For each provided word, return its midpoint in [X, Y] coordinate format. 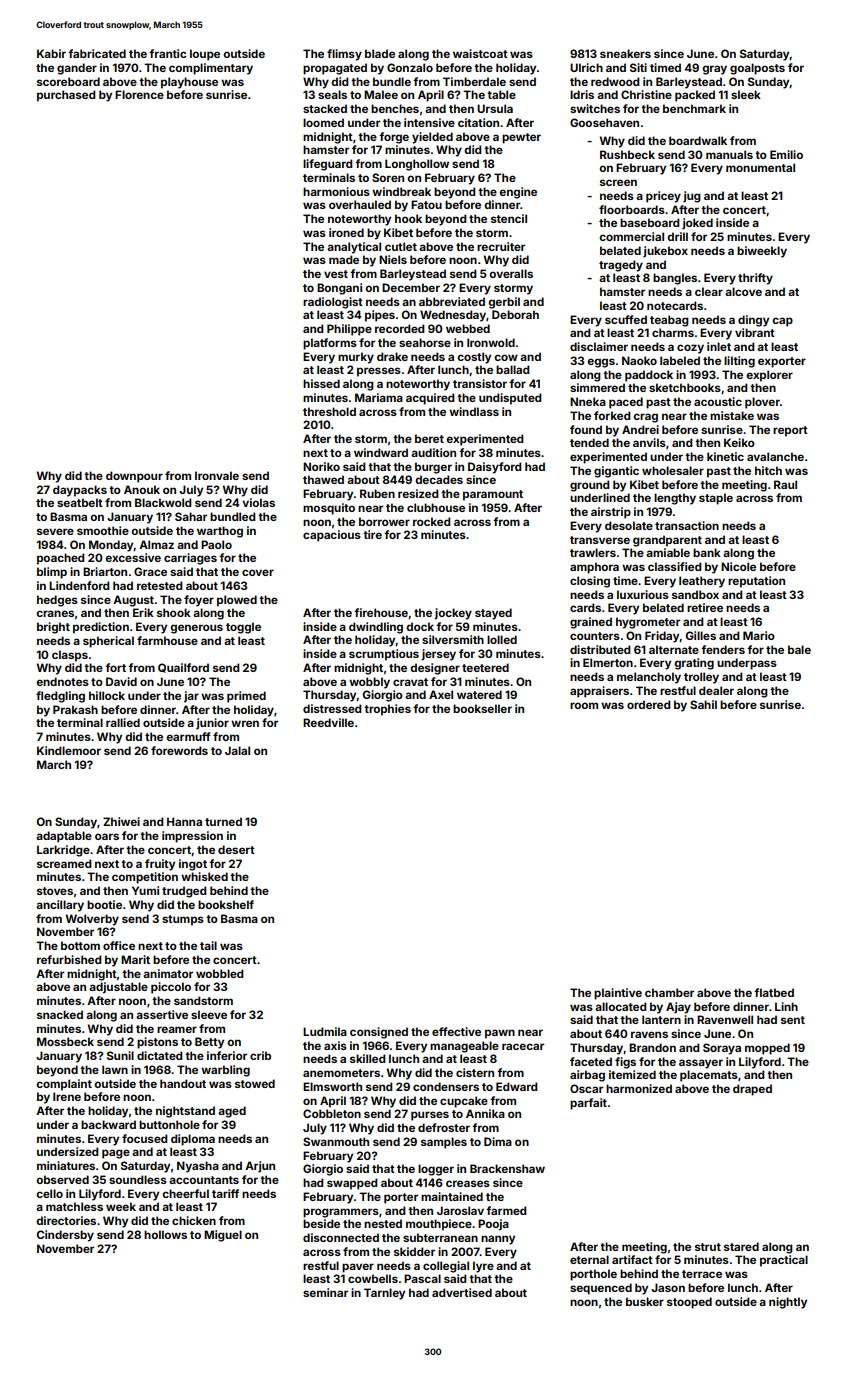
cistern [475, 1072]
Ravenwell [725, 1019]
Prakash [75, 709]
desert [236, 849]
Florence [139, 94]
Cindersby [65, 1236]
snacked [60, 1014]
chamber [669, 992]
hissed [321, 383]
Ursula [495, 108]
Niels [393, 259]
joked [697, 224]
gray [714, 70]
